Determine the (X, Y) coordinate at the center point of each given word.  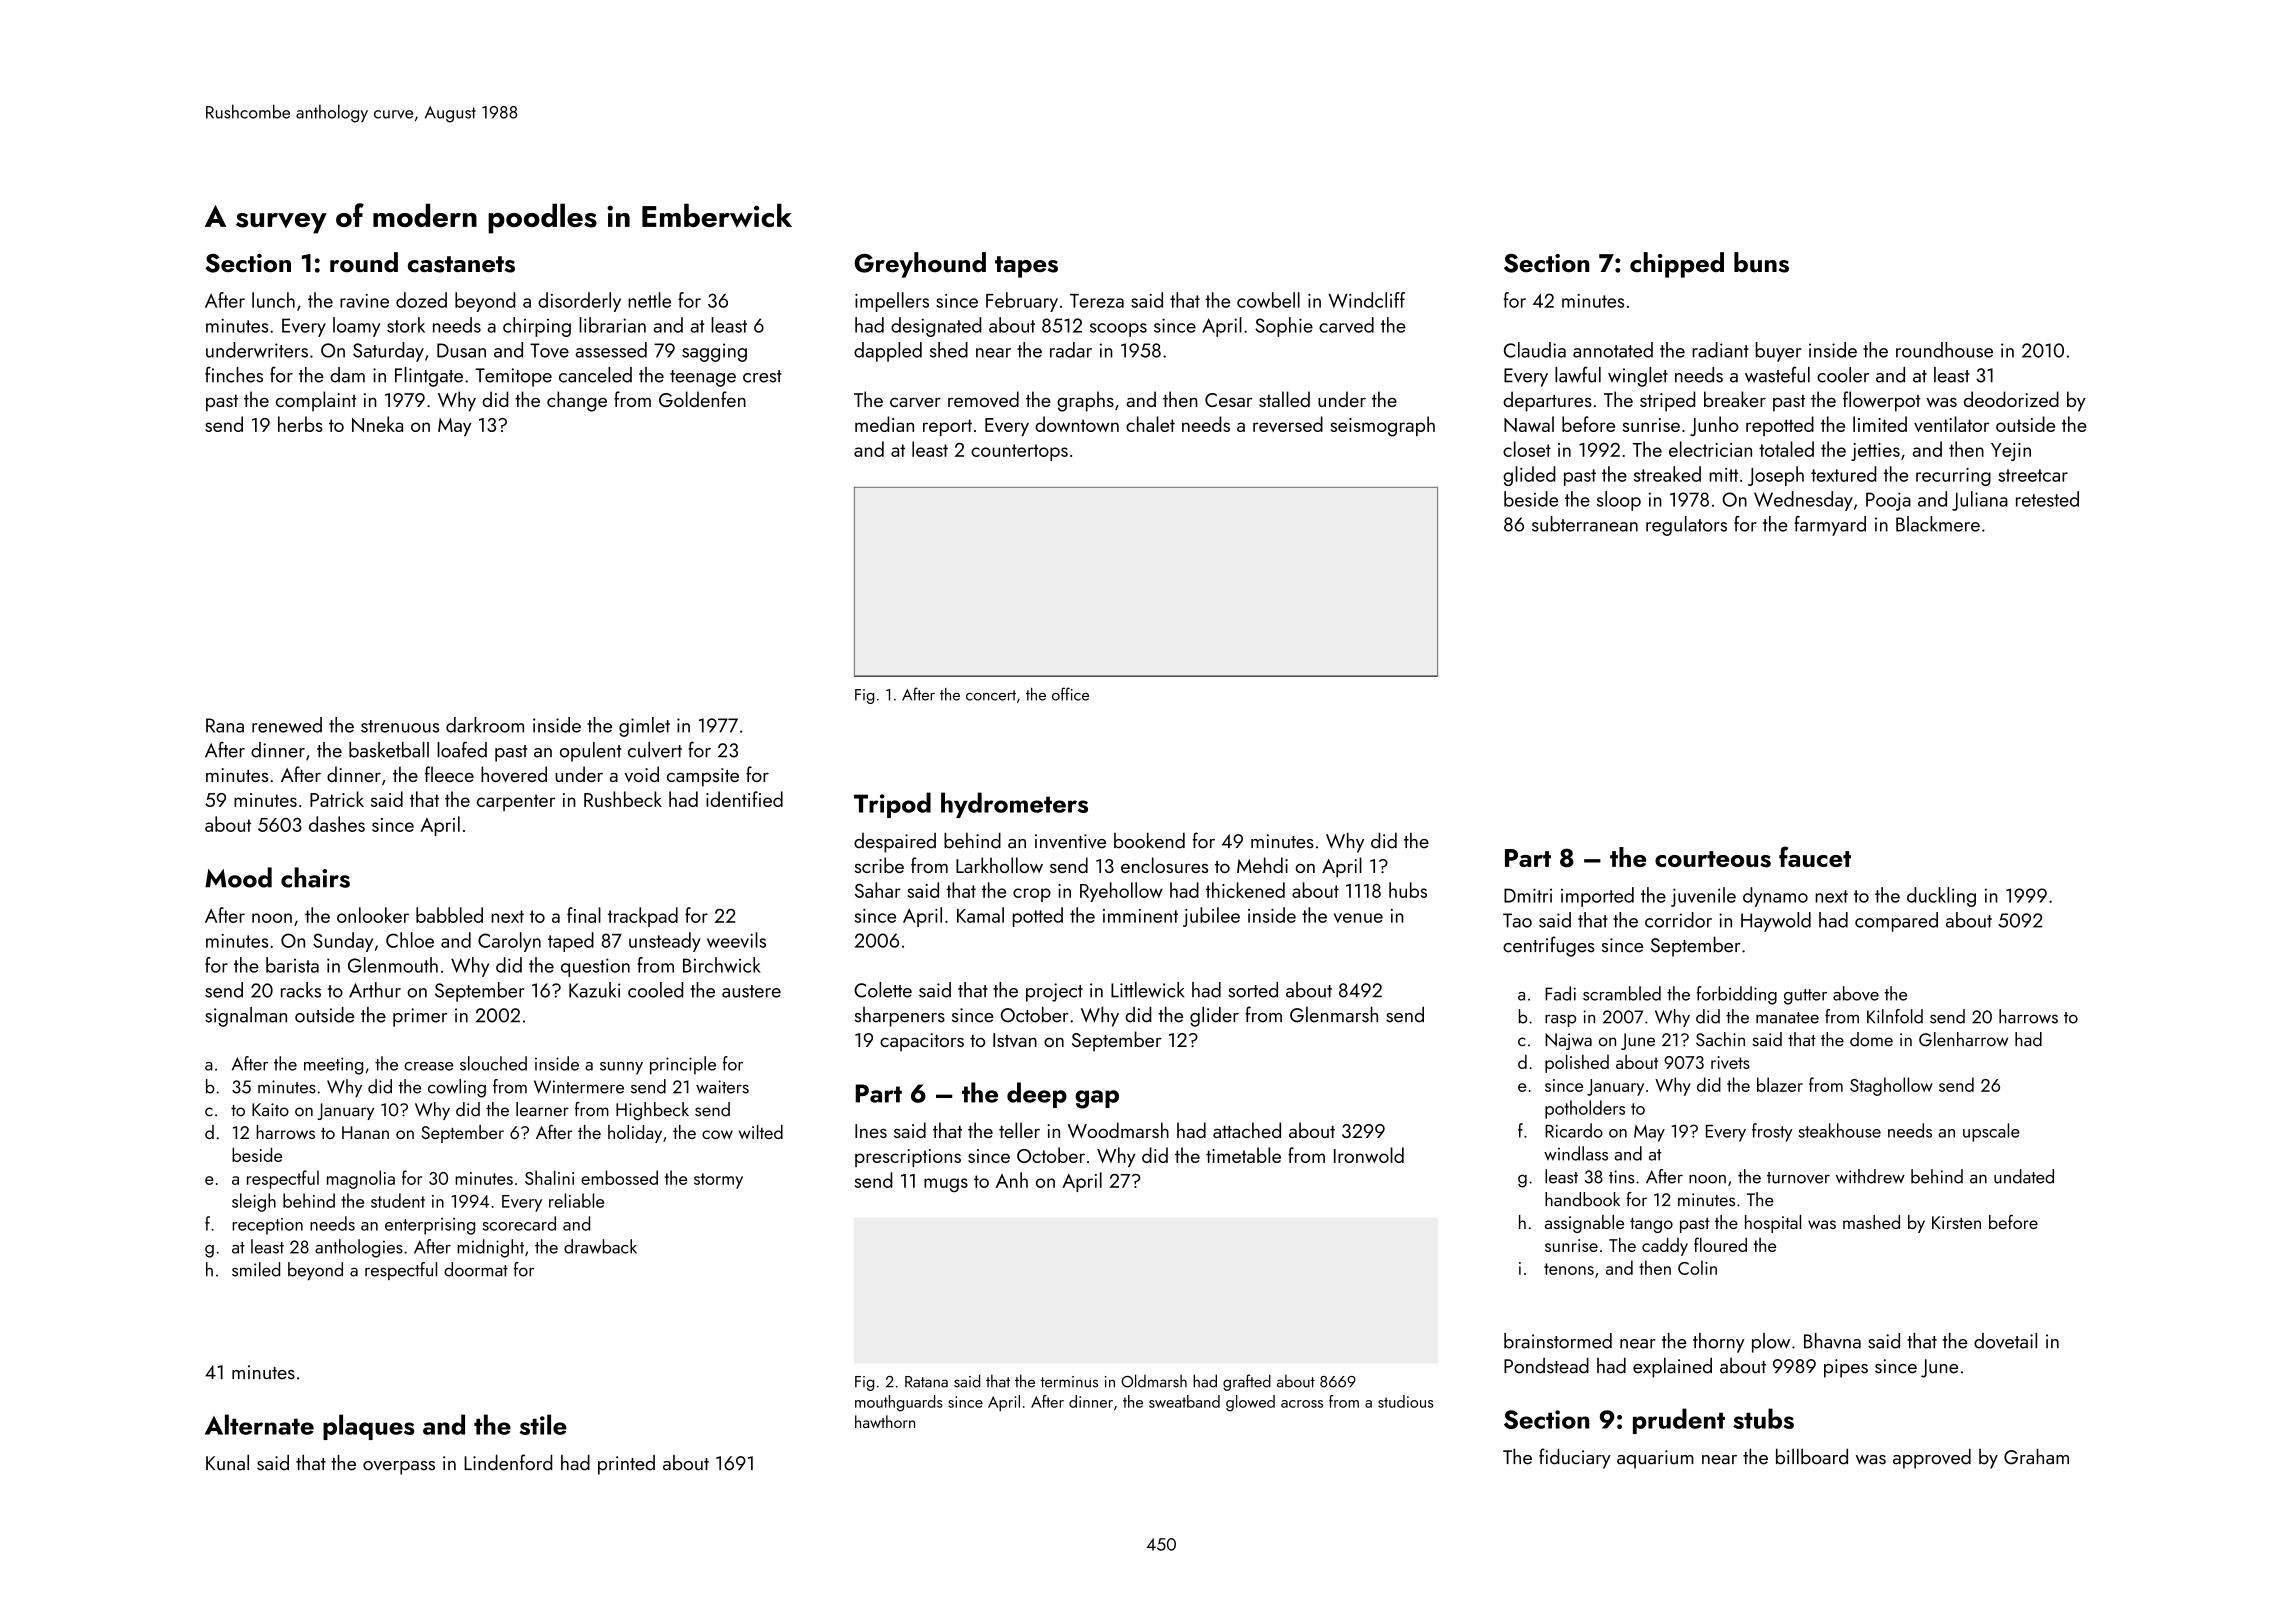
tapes (1026, 267)
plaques (368, 1427)
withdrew (1870, 1176)
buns (1761, 262)
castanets (461, 264)
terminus (1069, 1382)
